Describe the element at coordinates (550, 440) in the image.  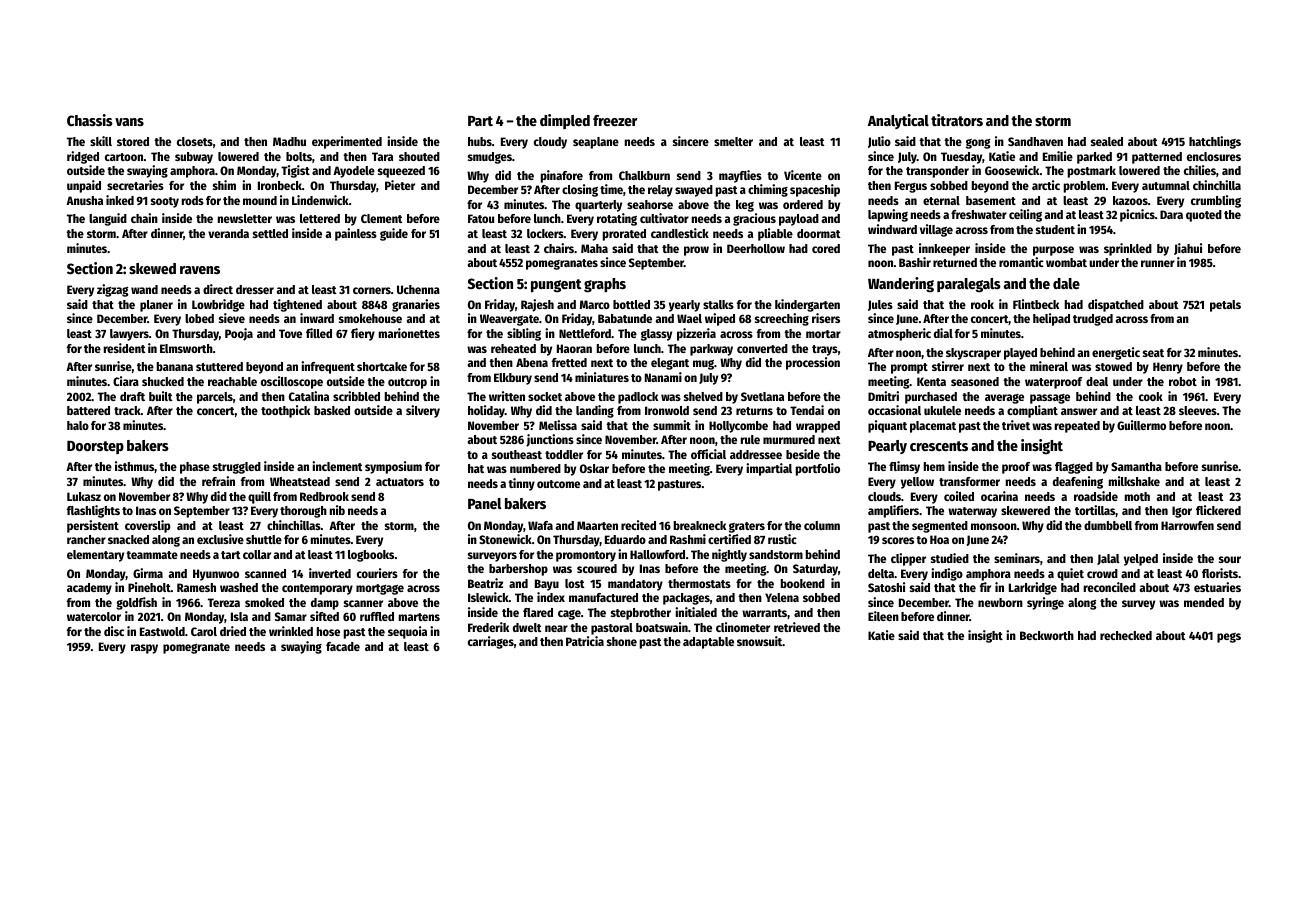
I see `junctions` at that location.
